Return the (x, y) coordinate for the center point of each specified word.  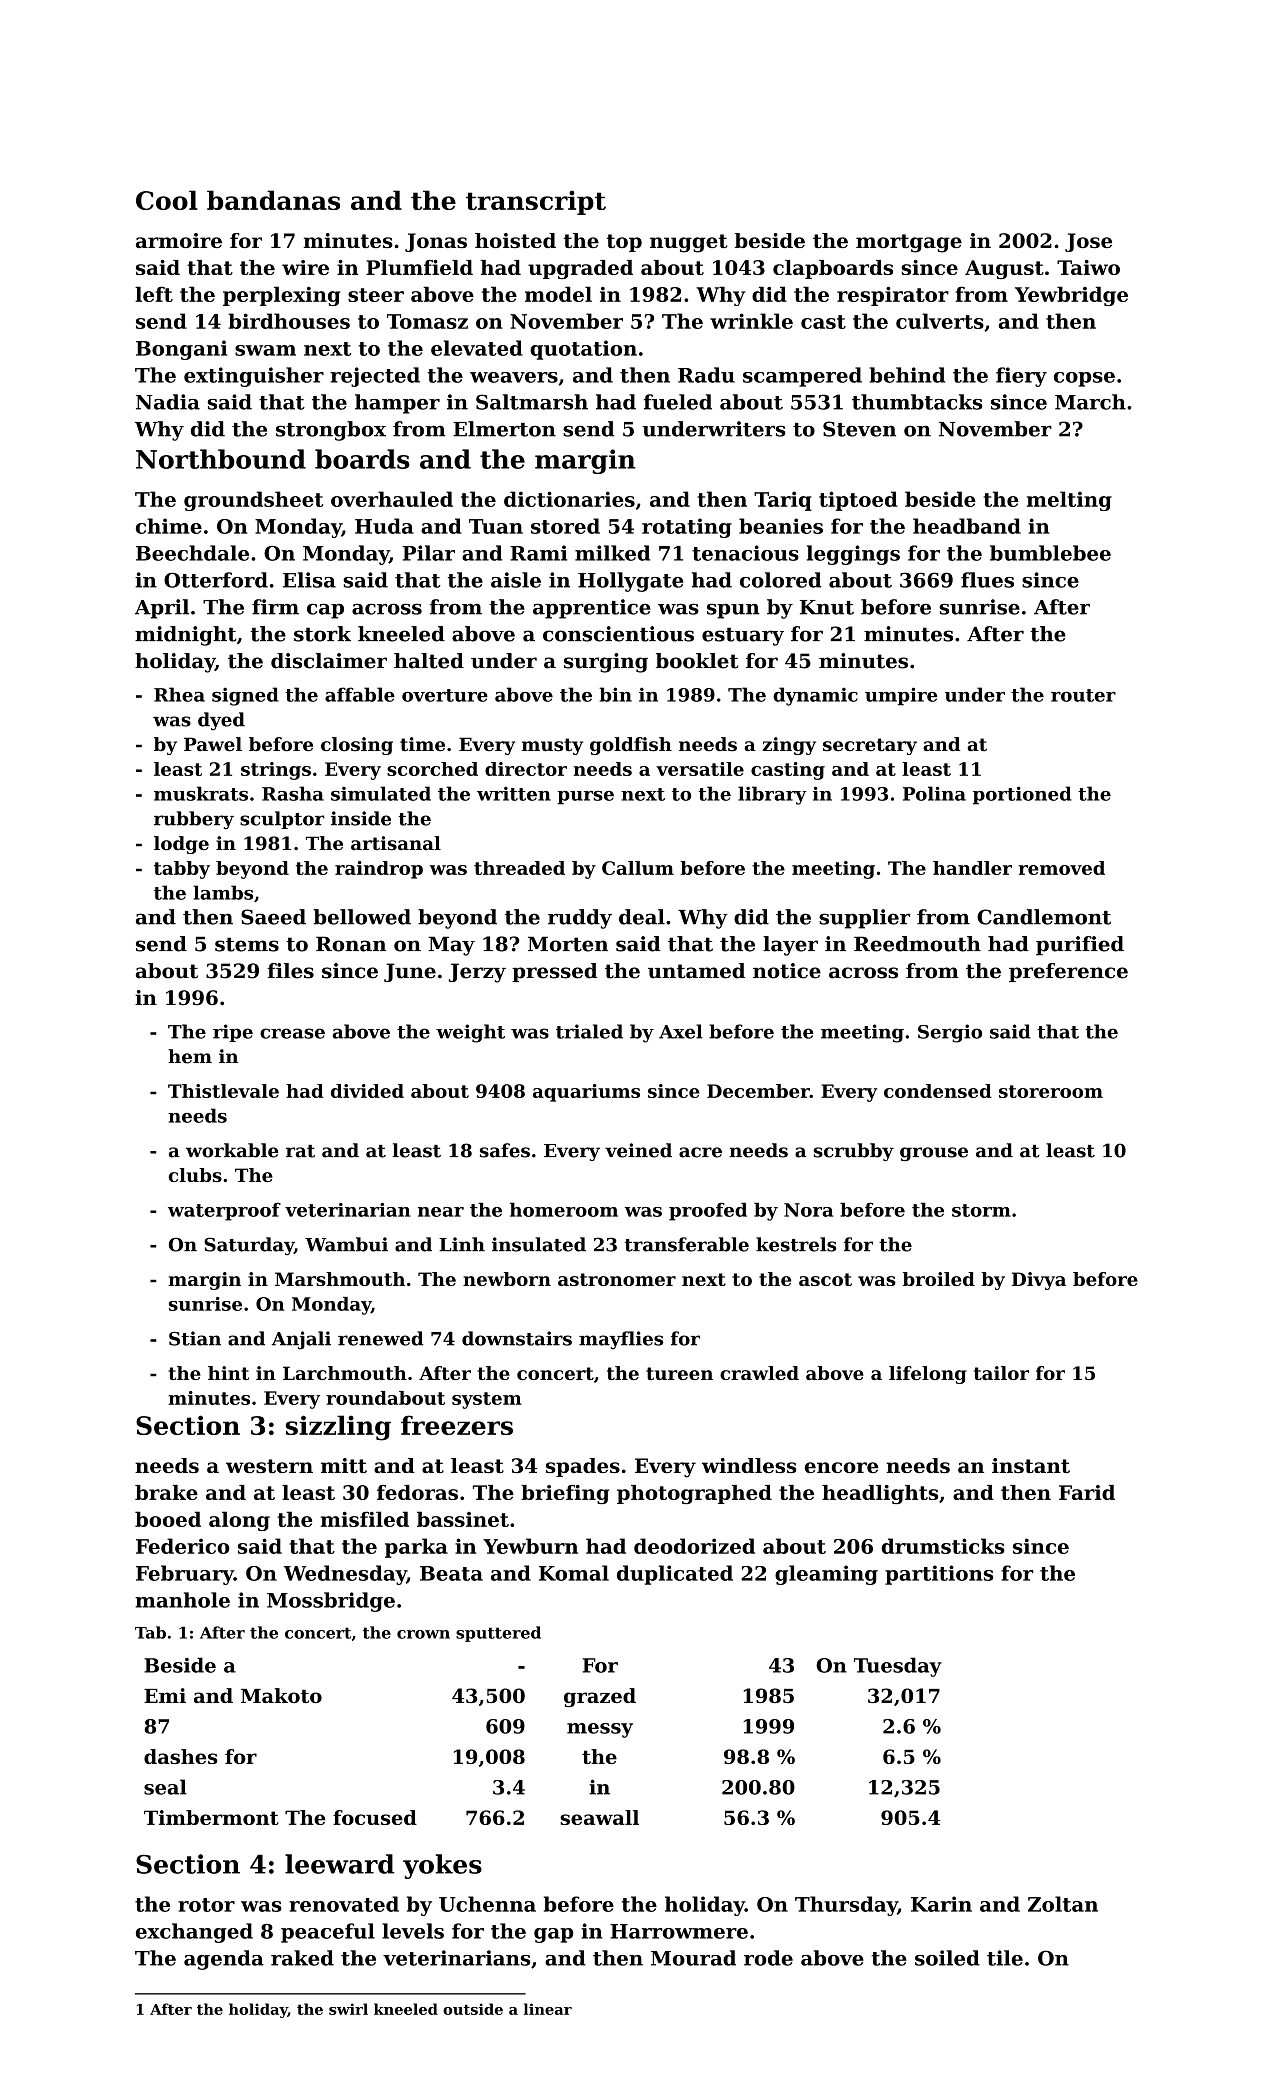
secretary (870, 746)
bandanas (273, 200)
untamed (696, 971)
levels (413, 1931)
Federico (183, 1546)
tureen (679, 1373)
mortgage (909, 243)
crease (292, 1033)
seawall (599, 1817)
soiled (947, 1958)
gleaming (826, 1575)
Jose (1088, 242)
